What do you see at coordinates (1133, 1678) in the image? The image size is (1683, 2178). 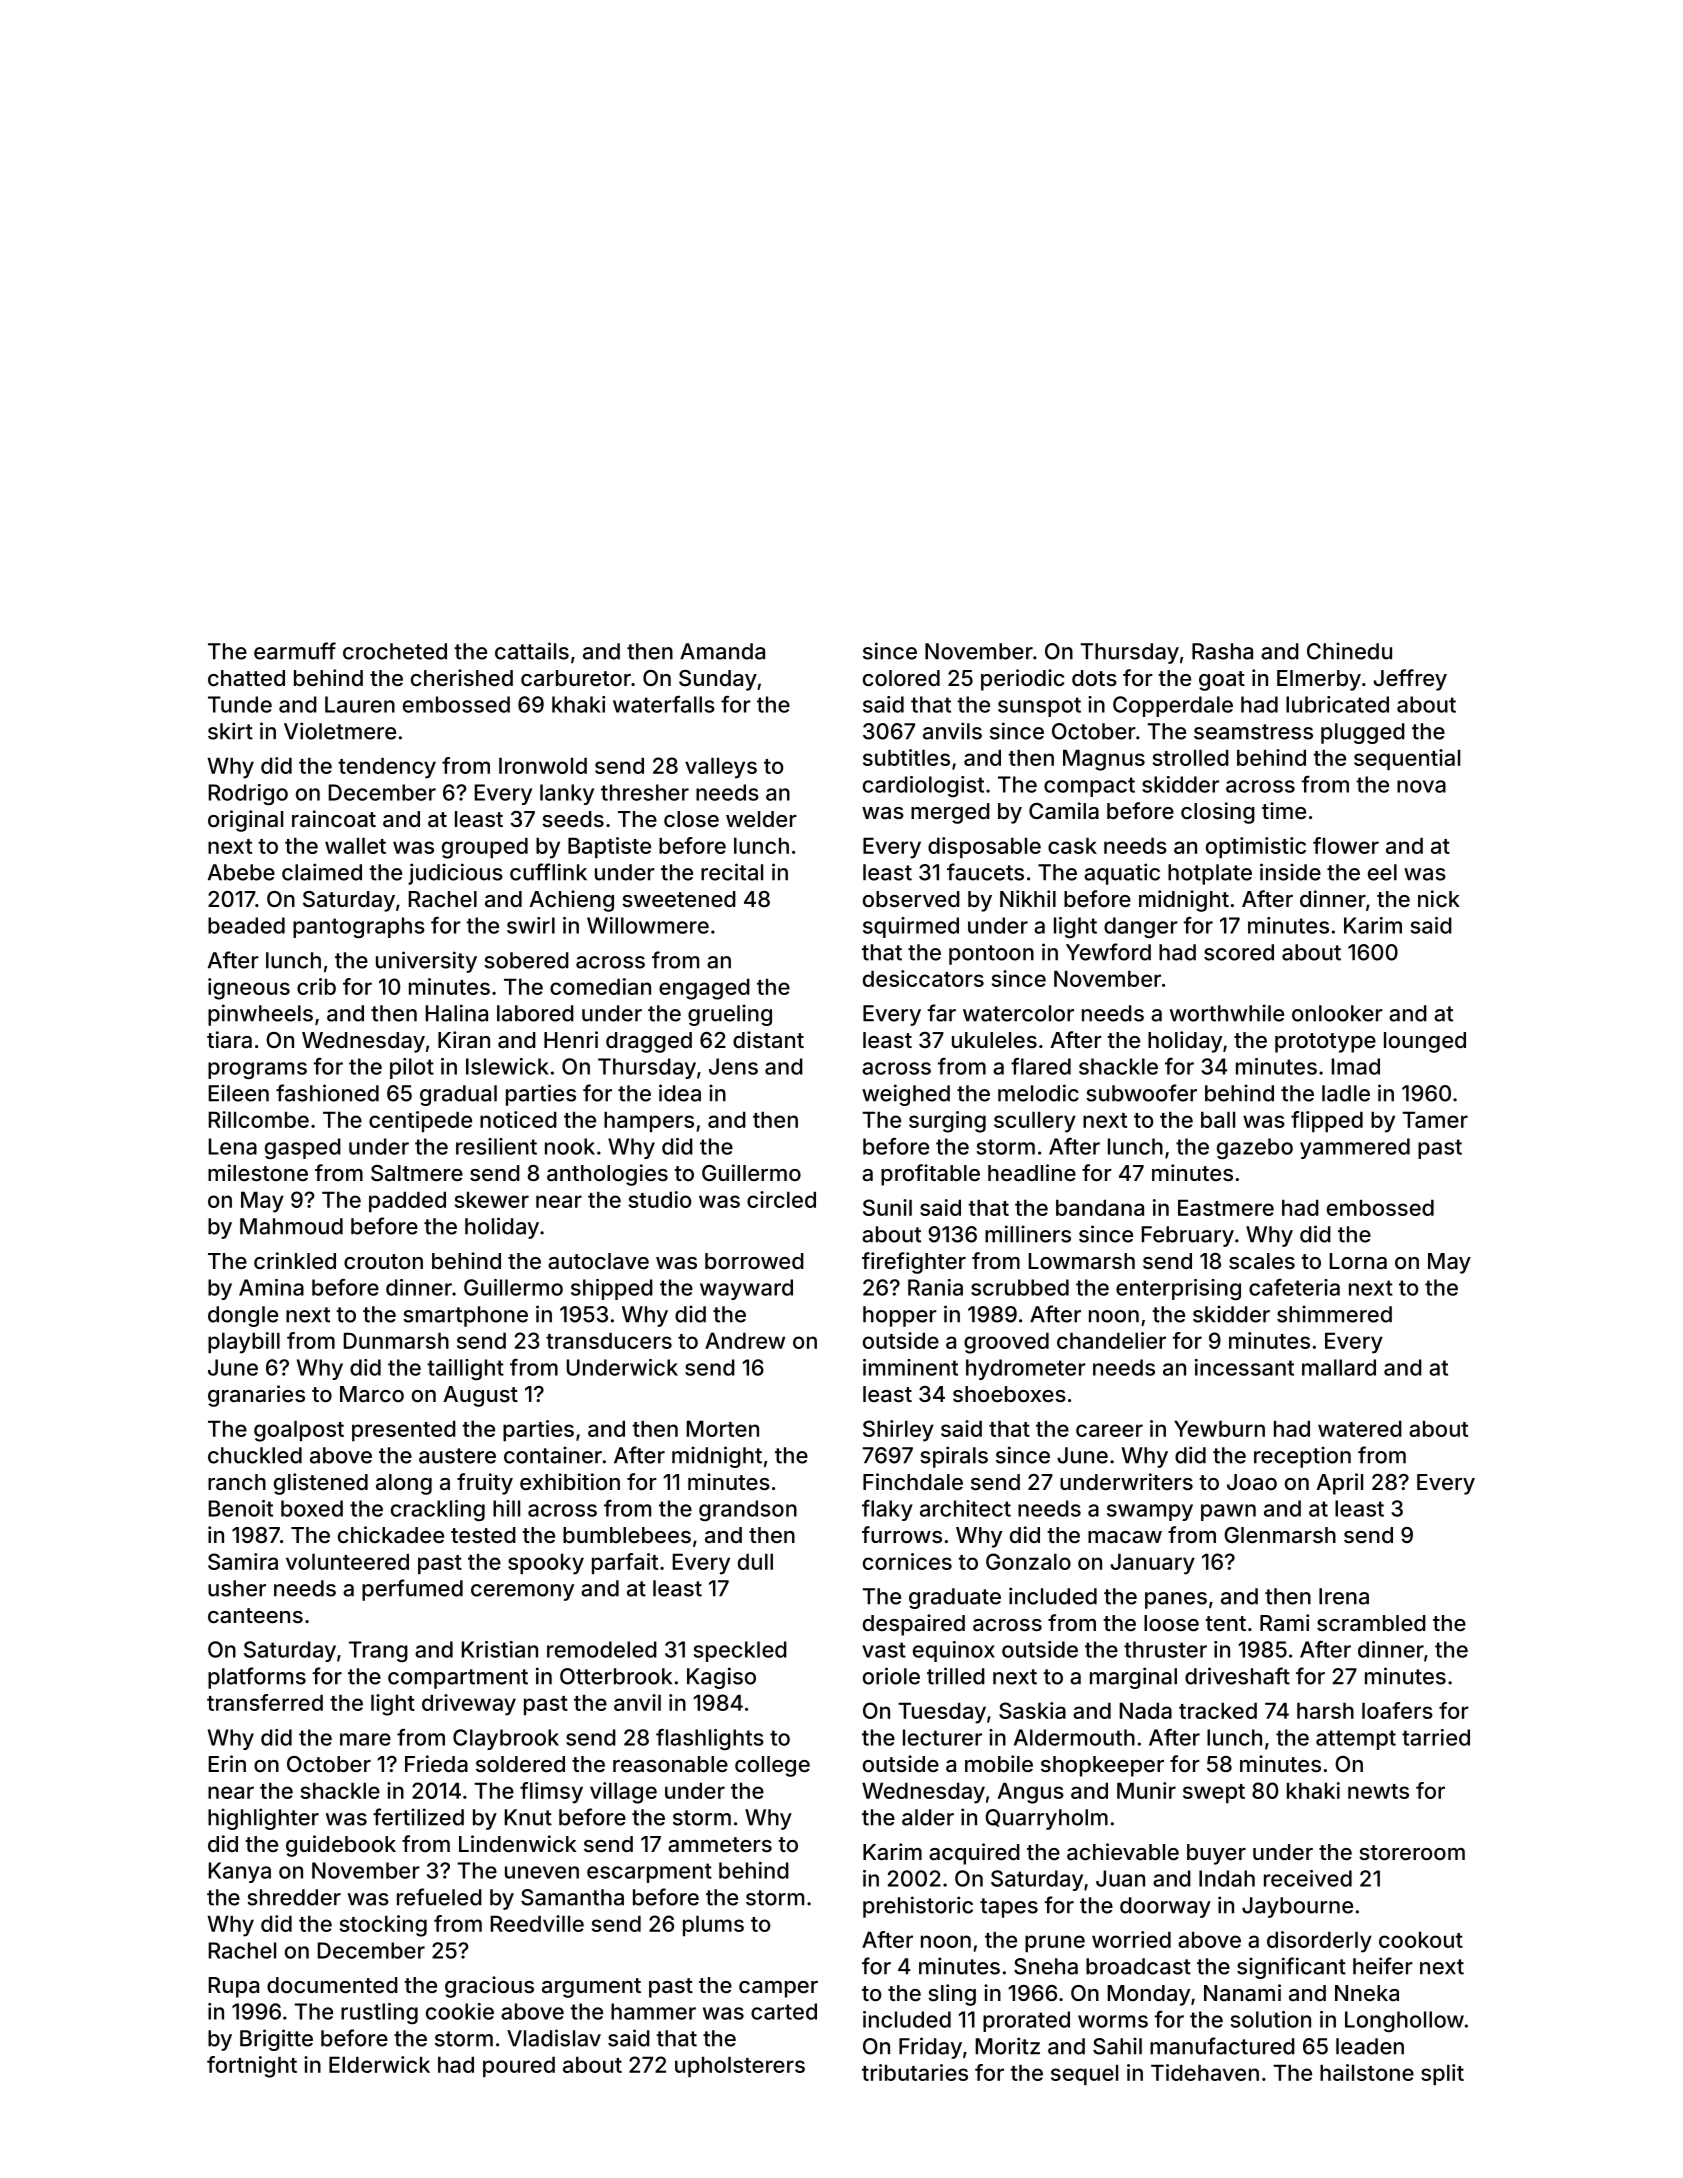 I see `marginal` at bounding box center [1133, 1678].
